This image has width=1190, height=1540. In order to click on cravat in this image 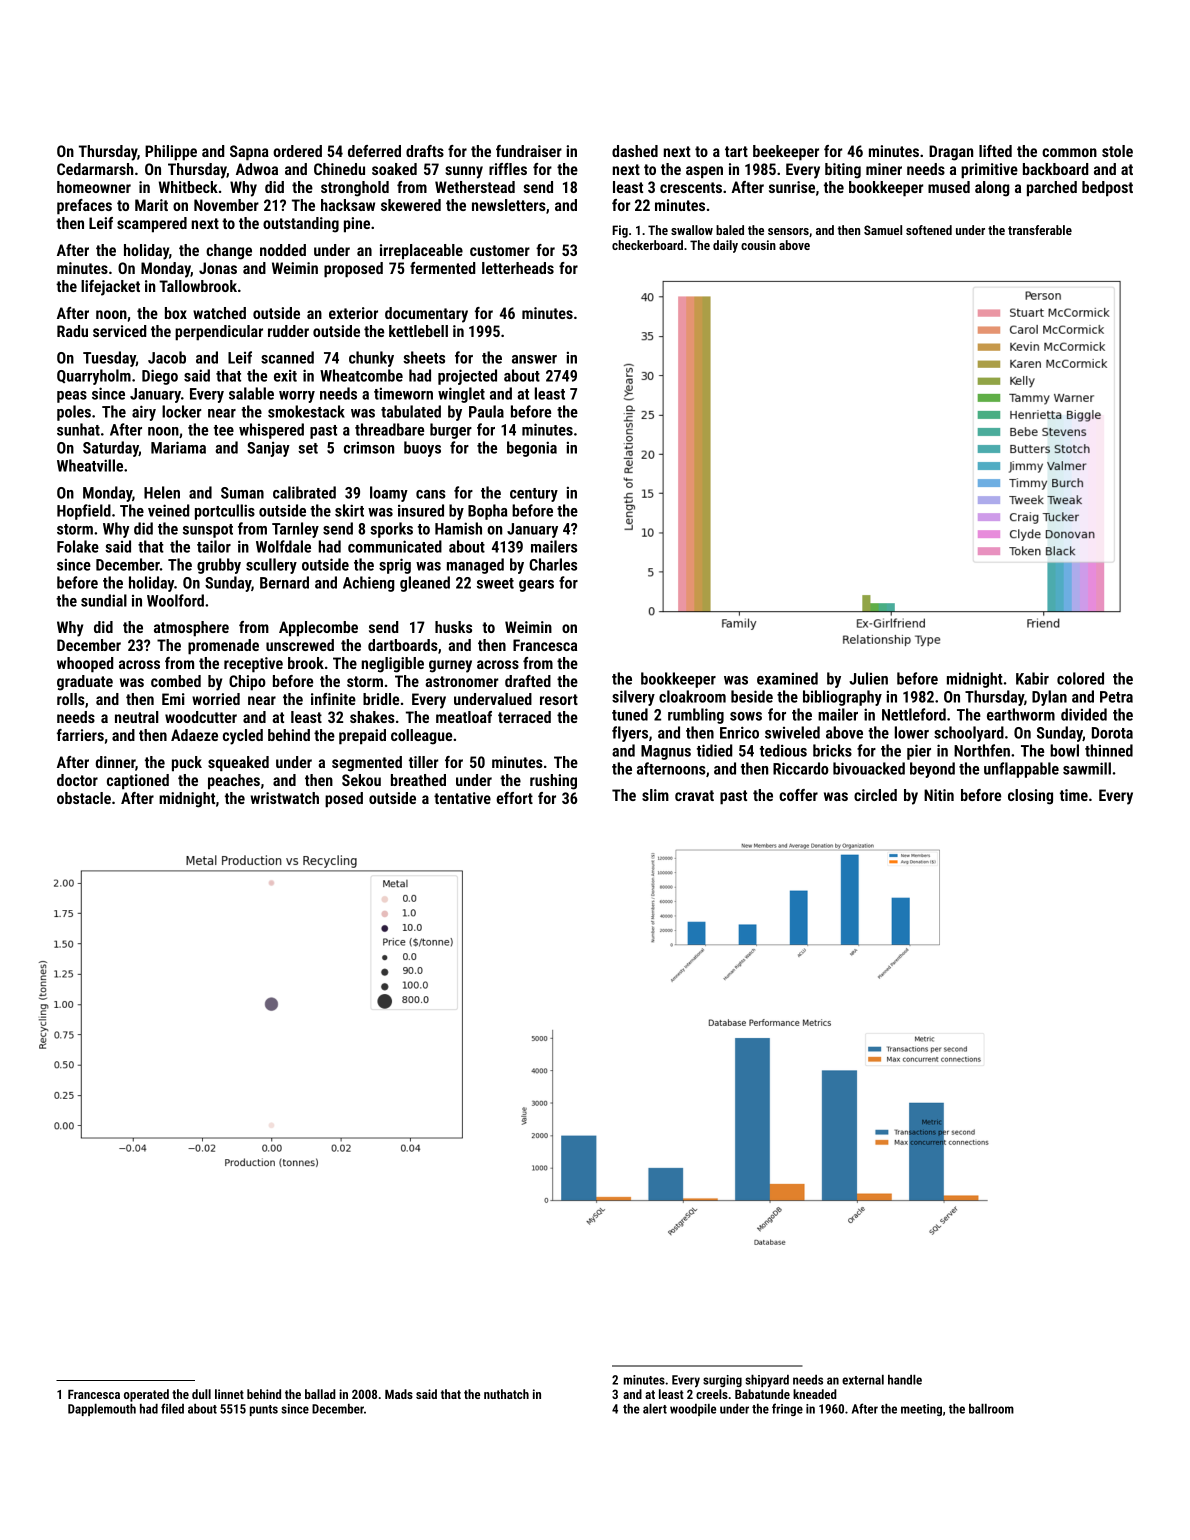, I will do `click(694, 795)`.
